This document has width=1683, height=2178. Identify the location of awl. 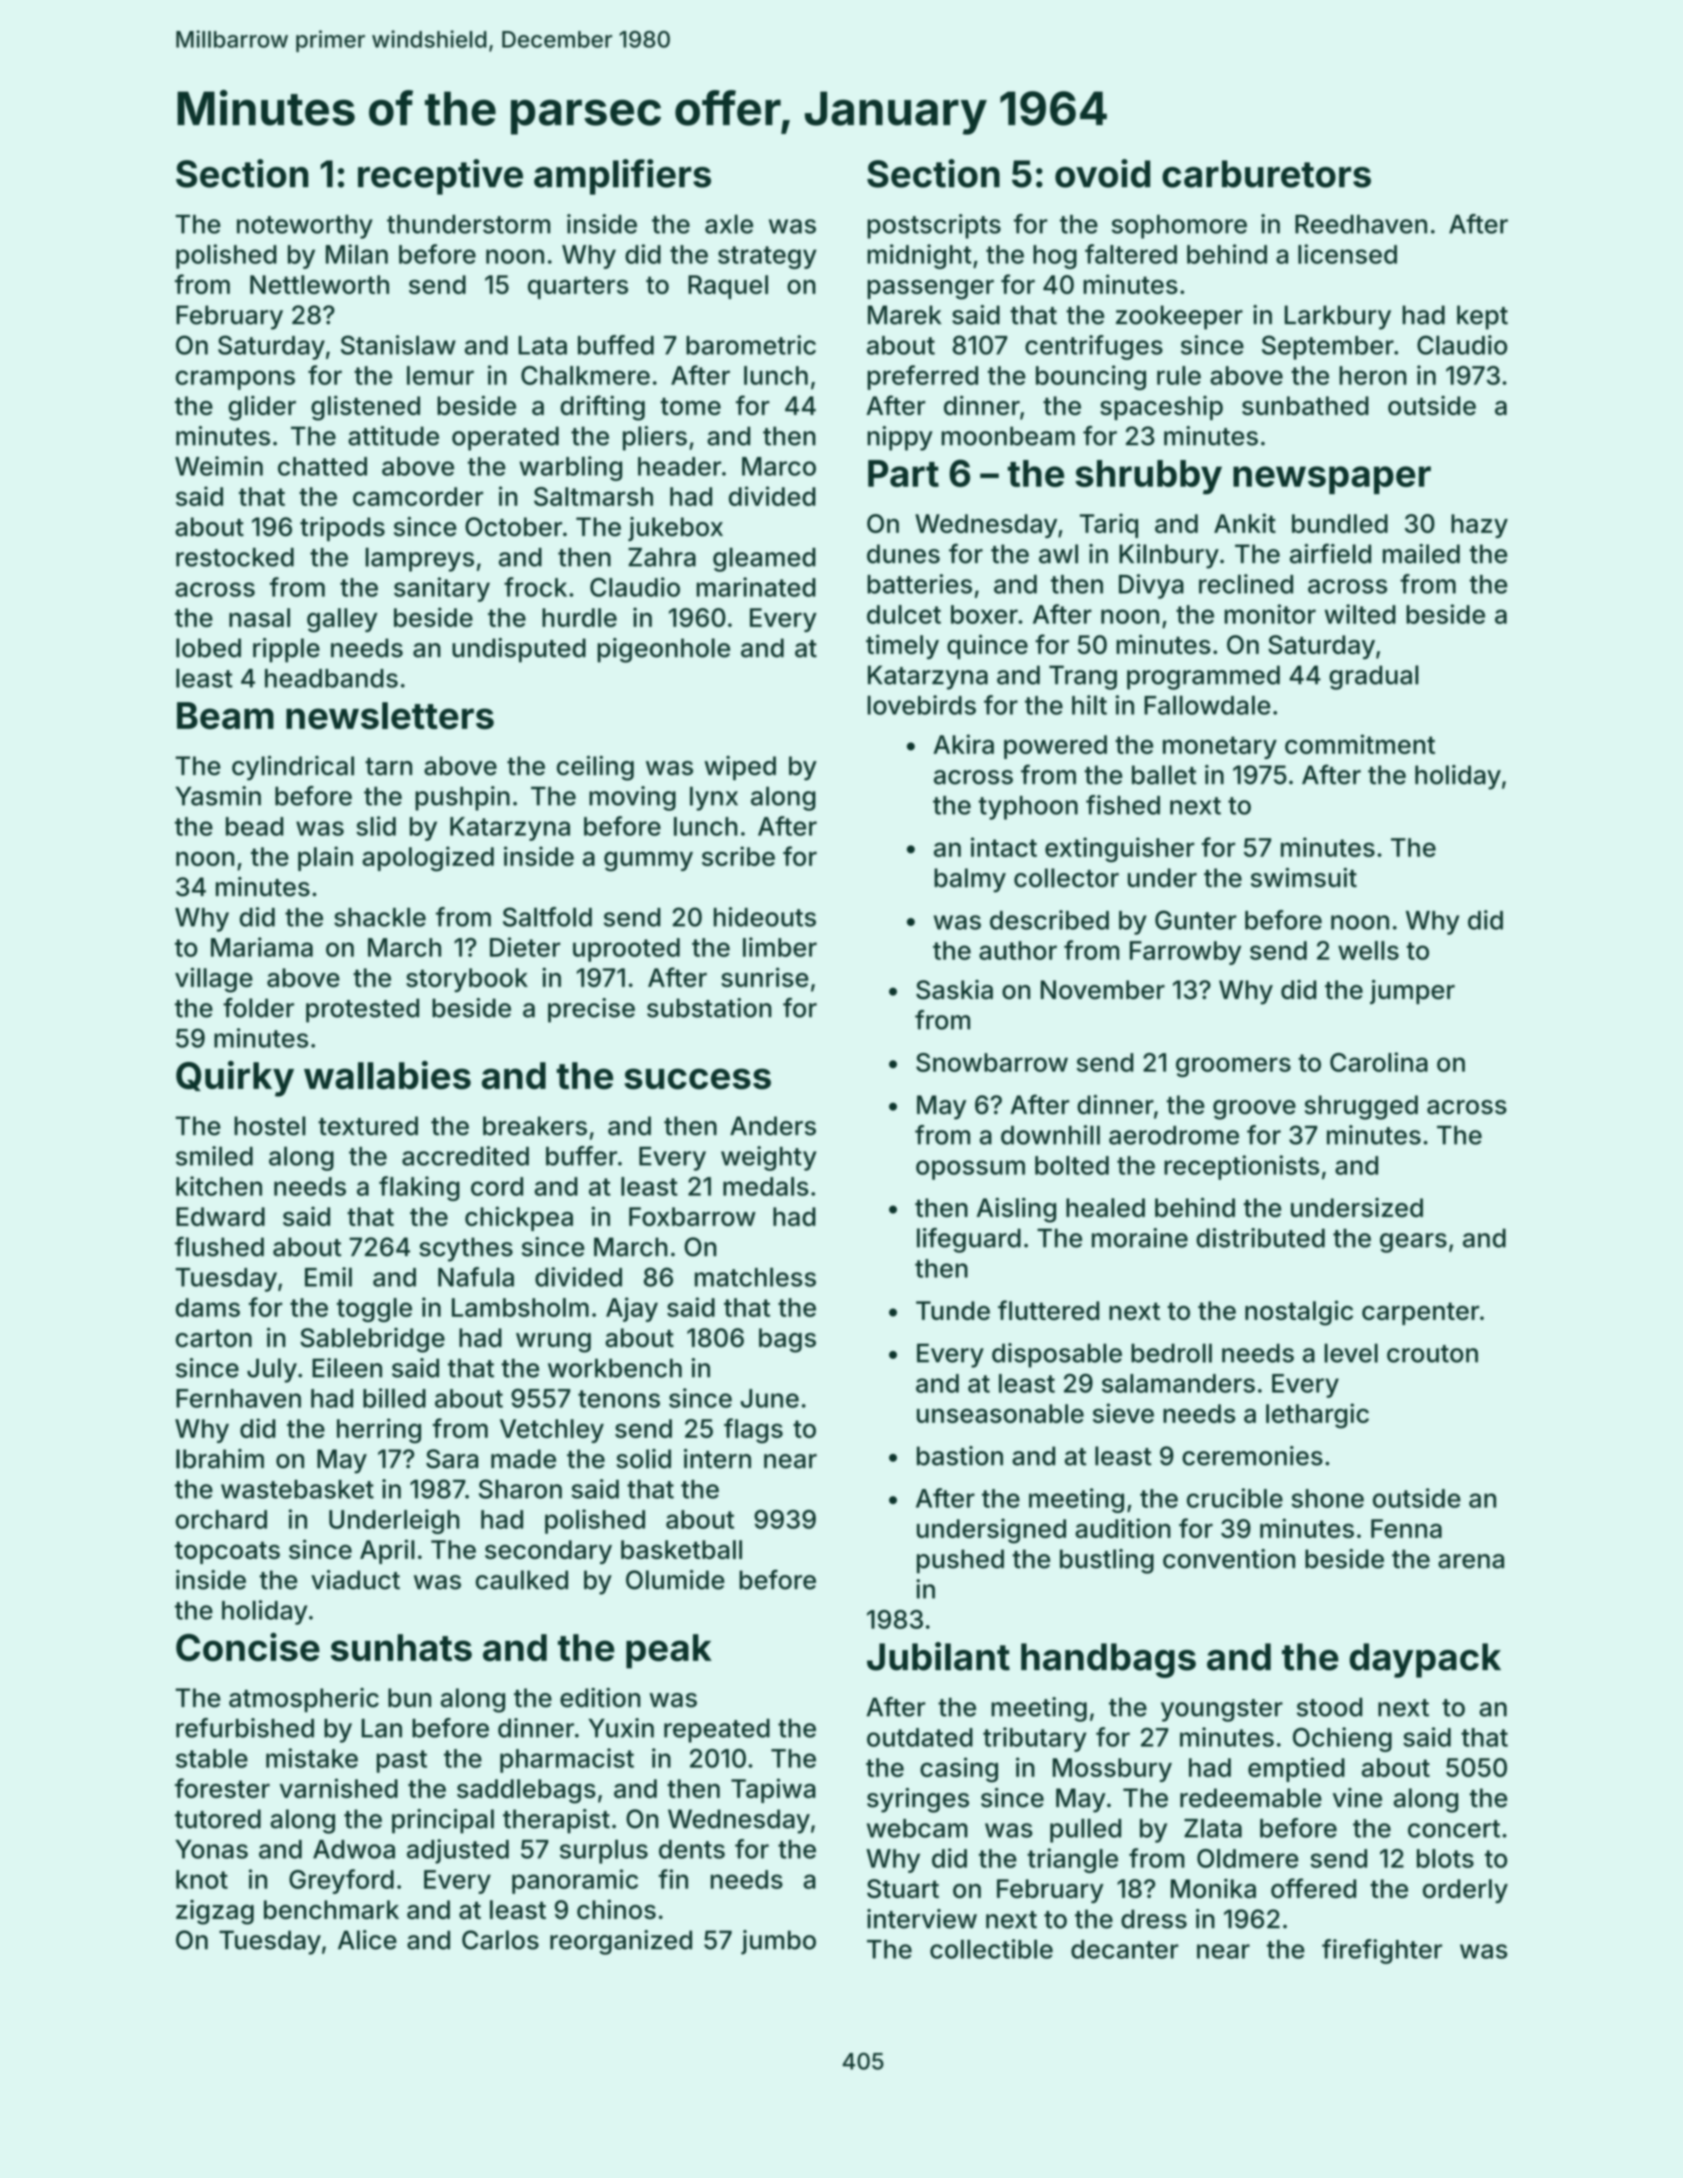
(1058, 554).
